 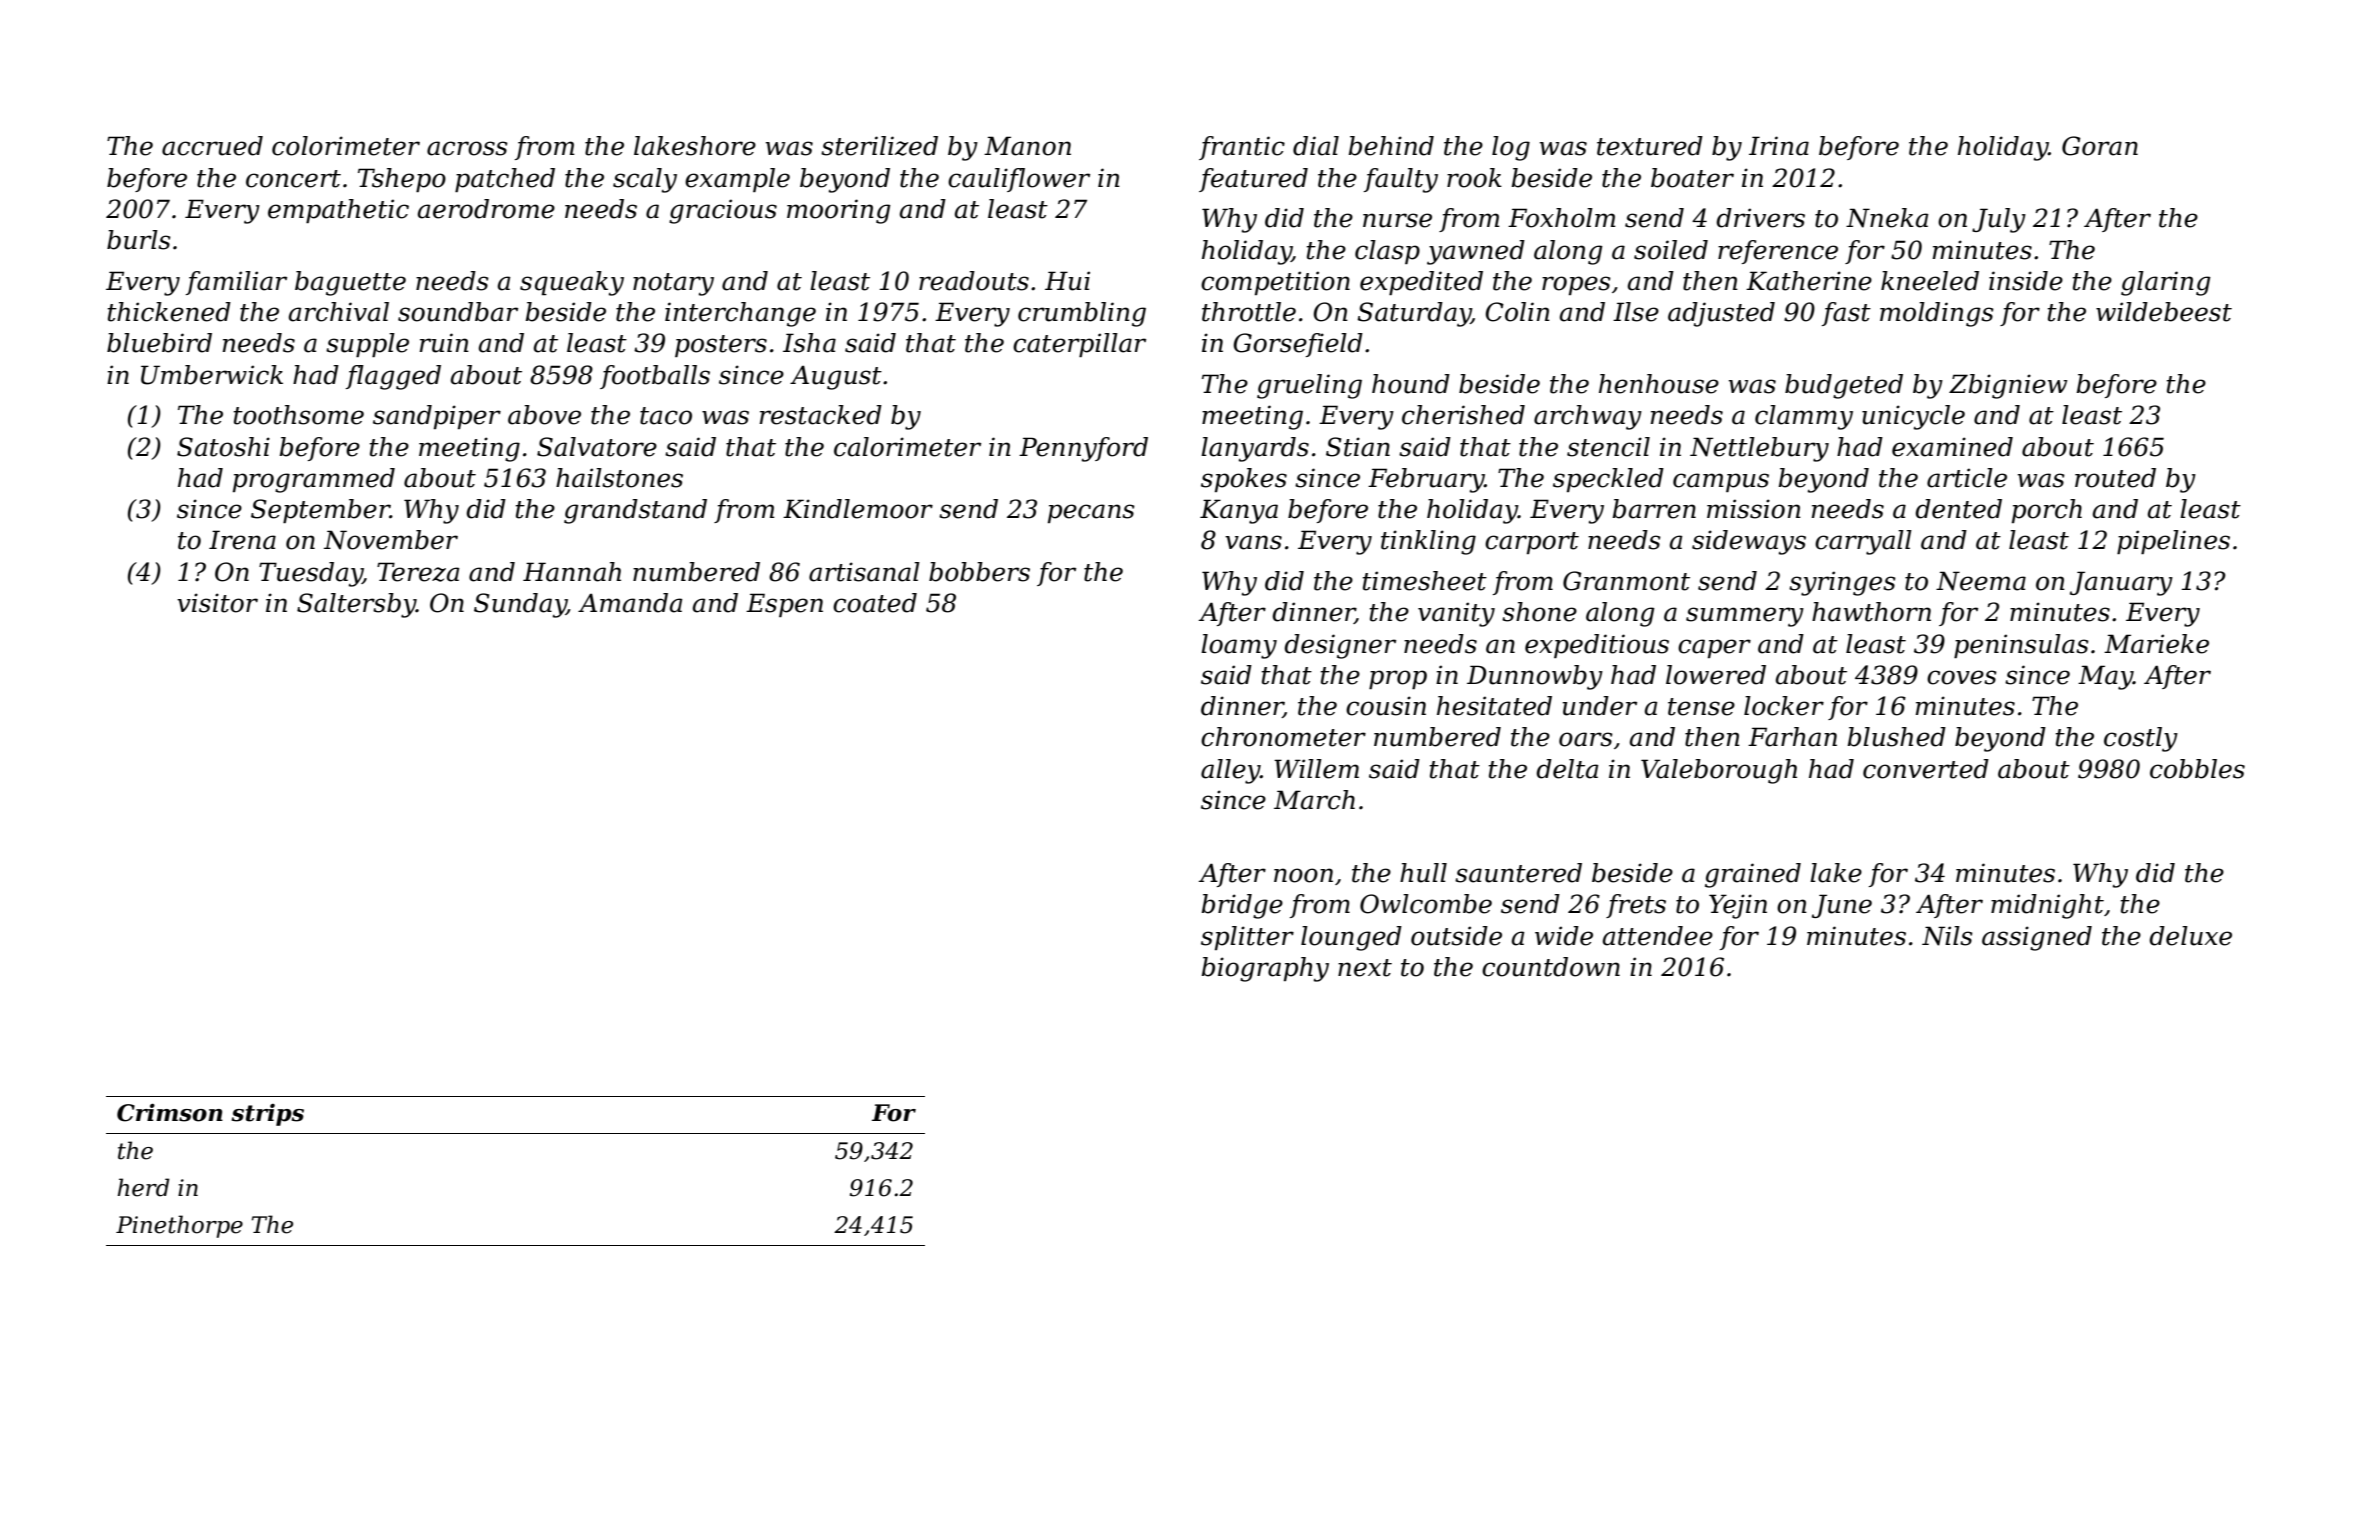 What do you see at coordinates (179, 1226) in the document?
I see `Pinethorpe` at bounding box center [179, 1226].
